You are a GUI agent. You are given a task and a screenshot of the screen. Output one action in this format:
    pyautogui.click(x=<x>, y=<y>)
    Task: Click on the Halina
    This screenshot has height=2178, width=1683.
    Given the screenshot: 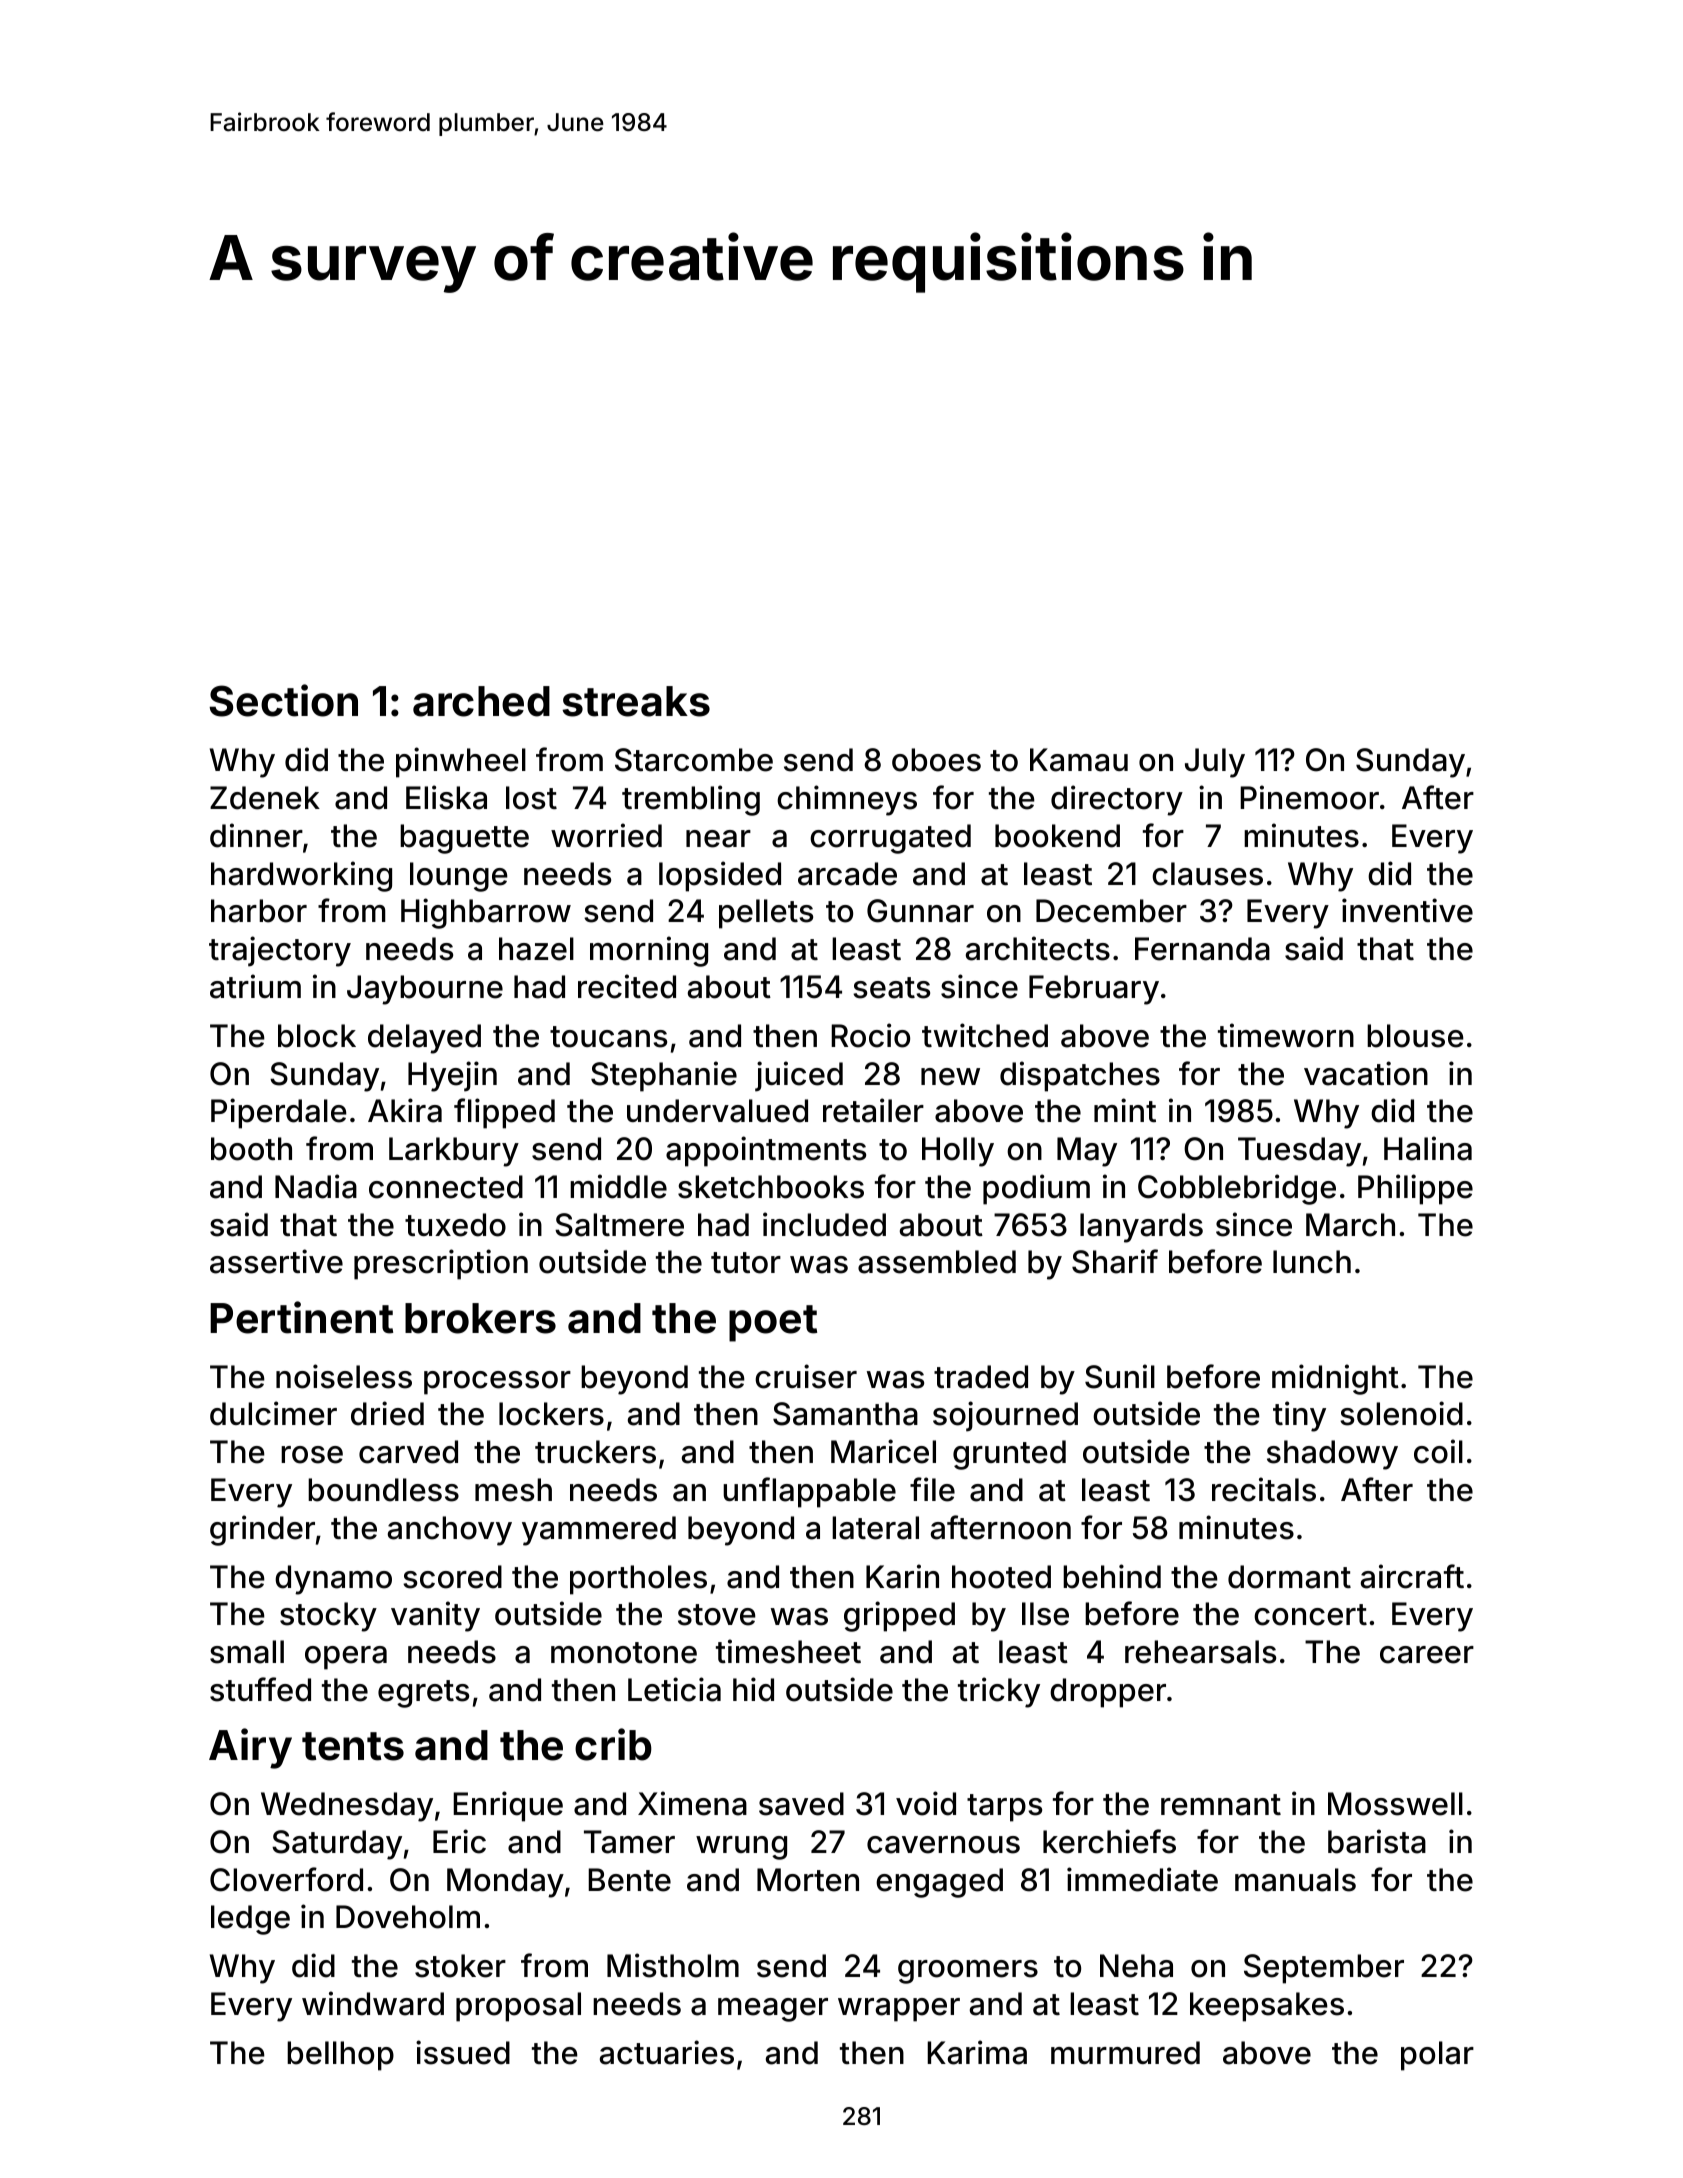 What is the action you would take?
    pyautogui.click(x=1428, y=1148)
